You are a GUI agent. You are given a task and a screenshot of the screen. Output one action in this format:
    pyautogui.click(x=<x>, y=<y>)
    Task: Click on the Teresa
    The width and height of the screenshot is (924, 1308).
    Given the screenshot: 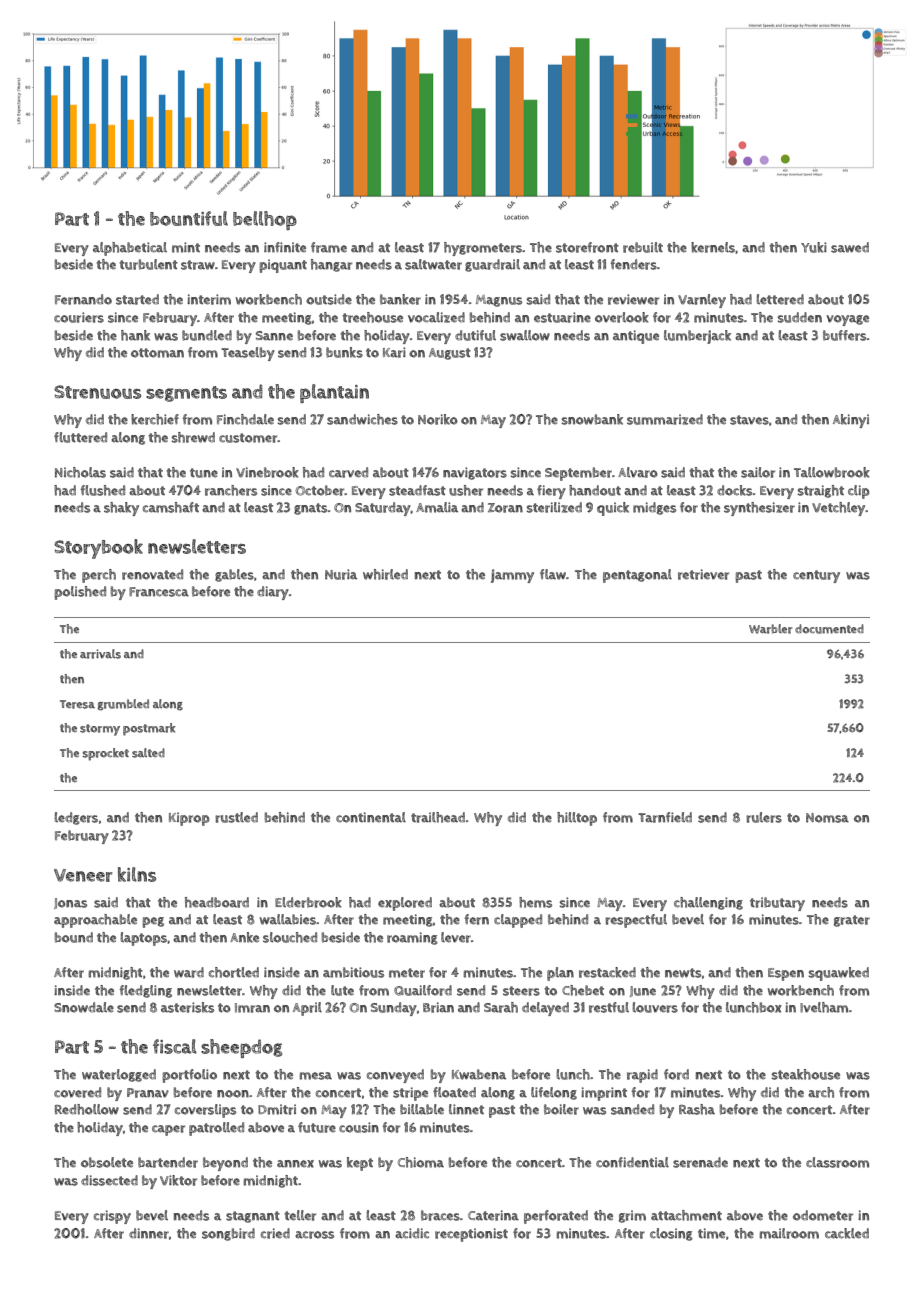 What is the action you would take?
    pyautogui.click(x=77, y=704)
